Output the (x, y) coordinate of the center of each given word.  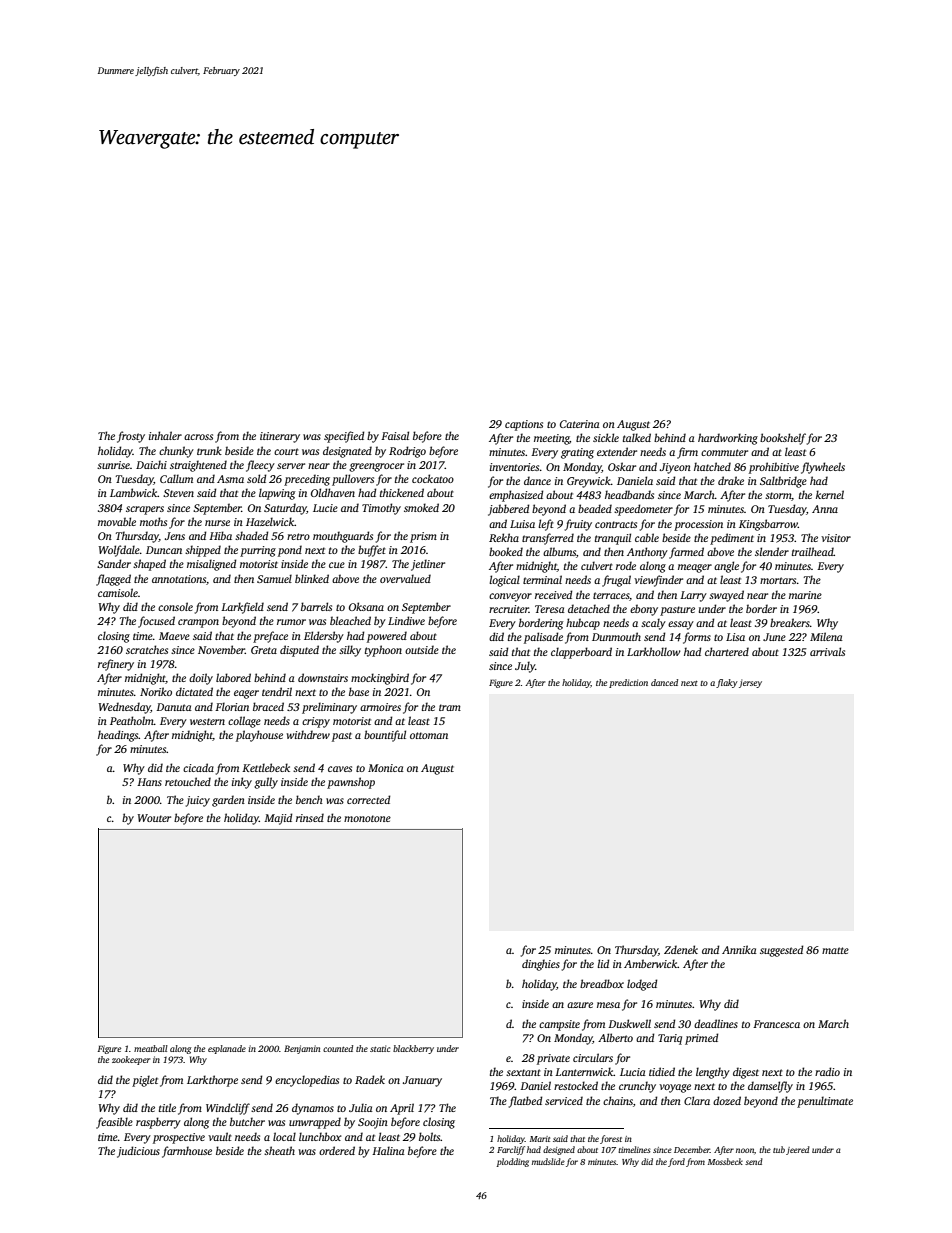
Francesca (776, 1024)
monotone (367, 818)
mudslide (548, 1161)
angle (726, 567)
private (553, 1059)
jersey (750, 683)
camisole (118, 592)
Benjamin (302, 1049)
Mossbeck (725, 1161)
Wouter (154, 818)
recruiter (509, 609)
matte (835, 950)
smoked (421, 507)
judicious (138, 1152)
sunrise (113, 465)
